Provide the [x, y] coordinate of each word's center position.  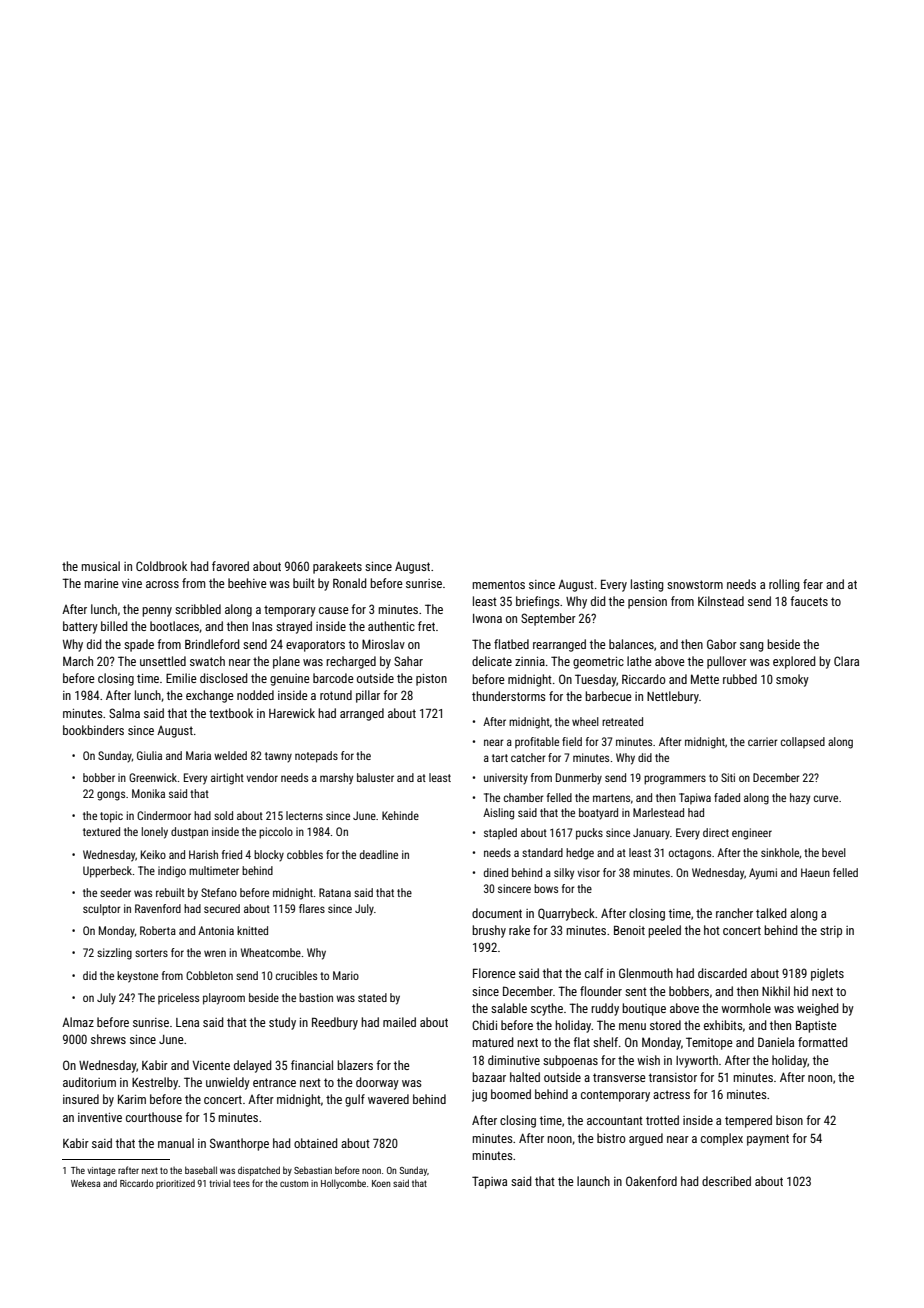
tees [241, 1183]
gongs [111, 796]
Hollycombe [343, 1184]
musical [100, 566]
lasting [647, 585]
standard [542, 852]
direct [716, 832]
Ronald [350, 583]
